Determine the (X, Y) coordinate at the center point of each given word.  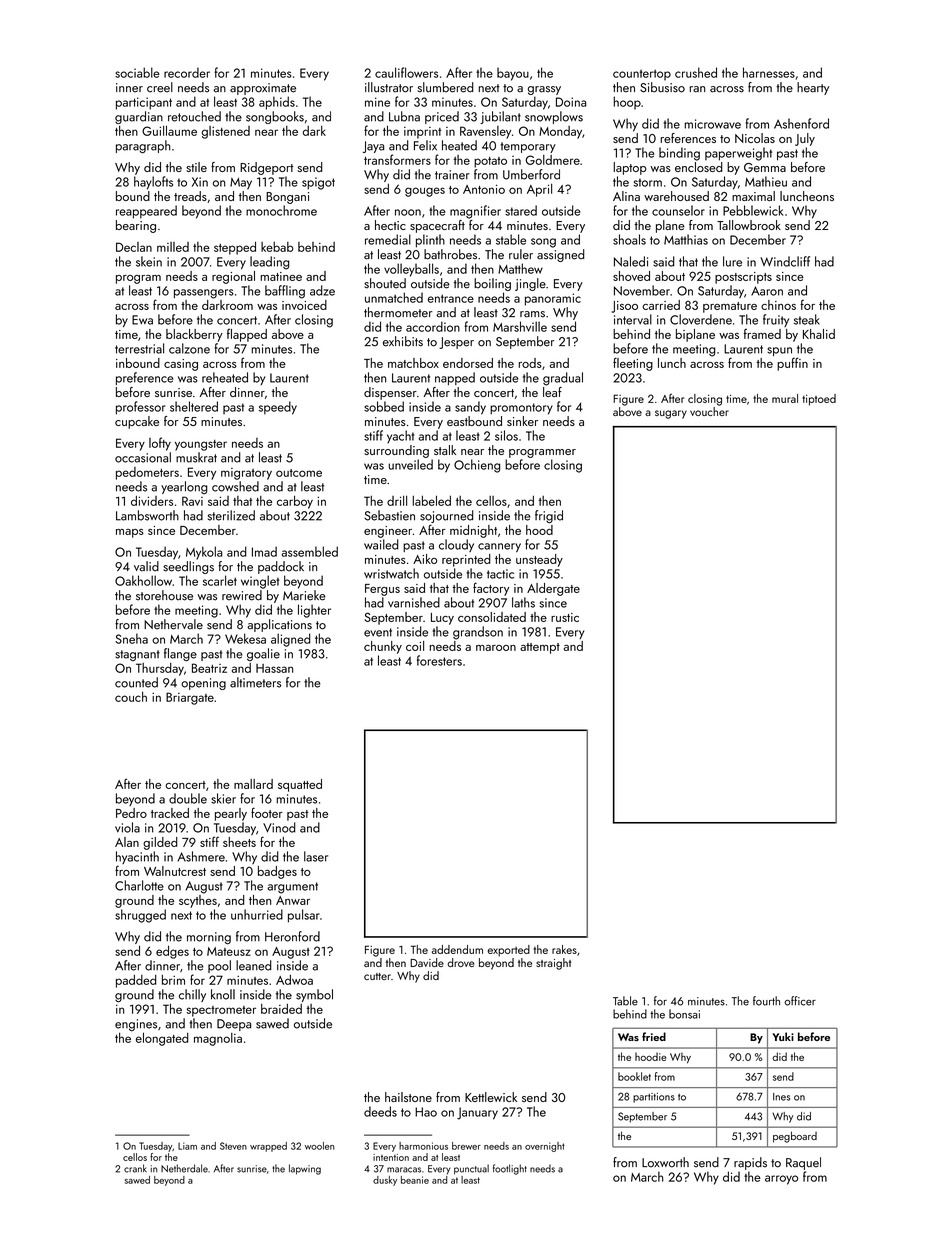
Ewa (142, 320)
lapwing (305, 1169)
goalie (263, 654)
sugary (671, 414)
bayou (513, 74)
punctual (471, 1169)
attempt (540, 648)
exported (508, 951)
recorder (187, 72)
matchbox (413, 363)
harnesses (769, 72)
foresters (439, 660)
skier (223, 798)
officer (800, 1001)
